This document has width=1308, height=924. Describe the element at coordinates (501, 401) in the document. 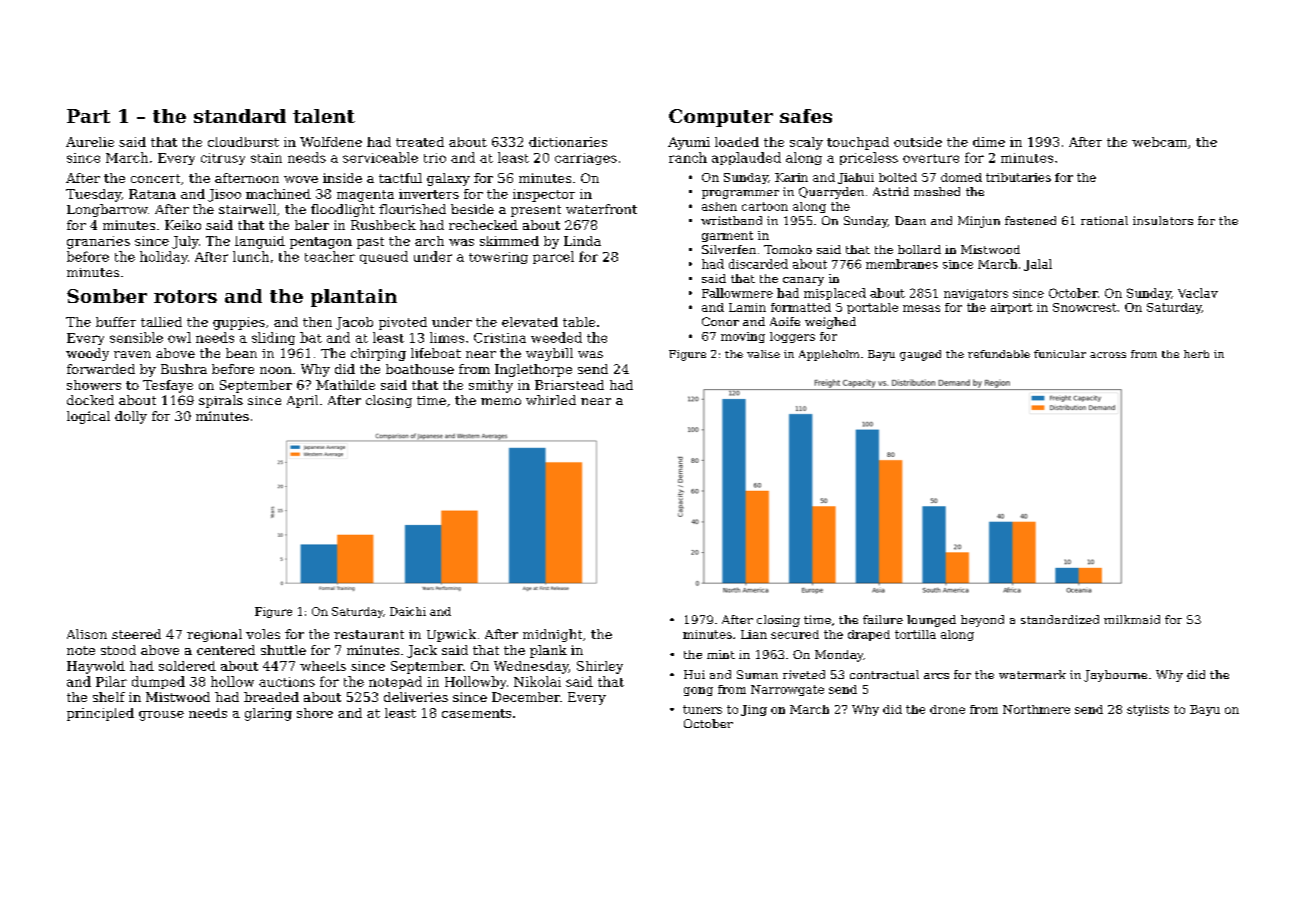

I see `memo` at that location.
